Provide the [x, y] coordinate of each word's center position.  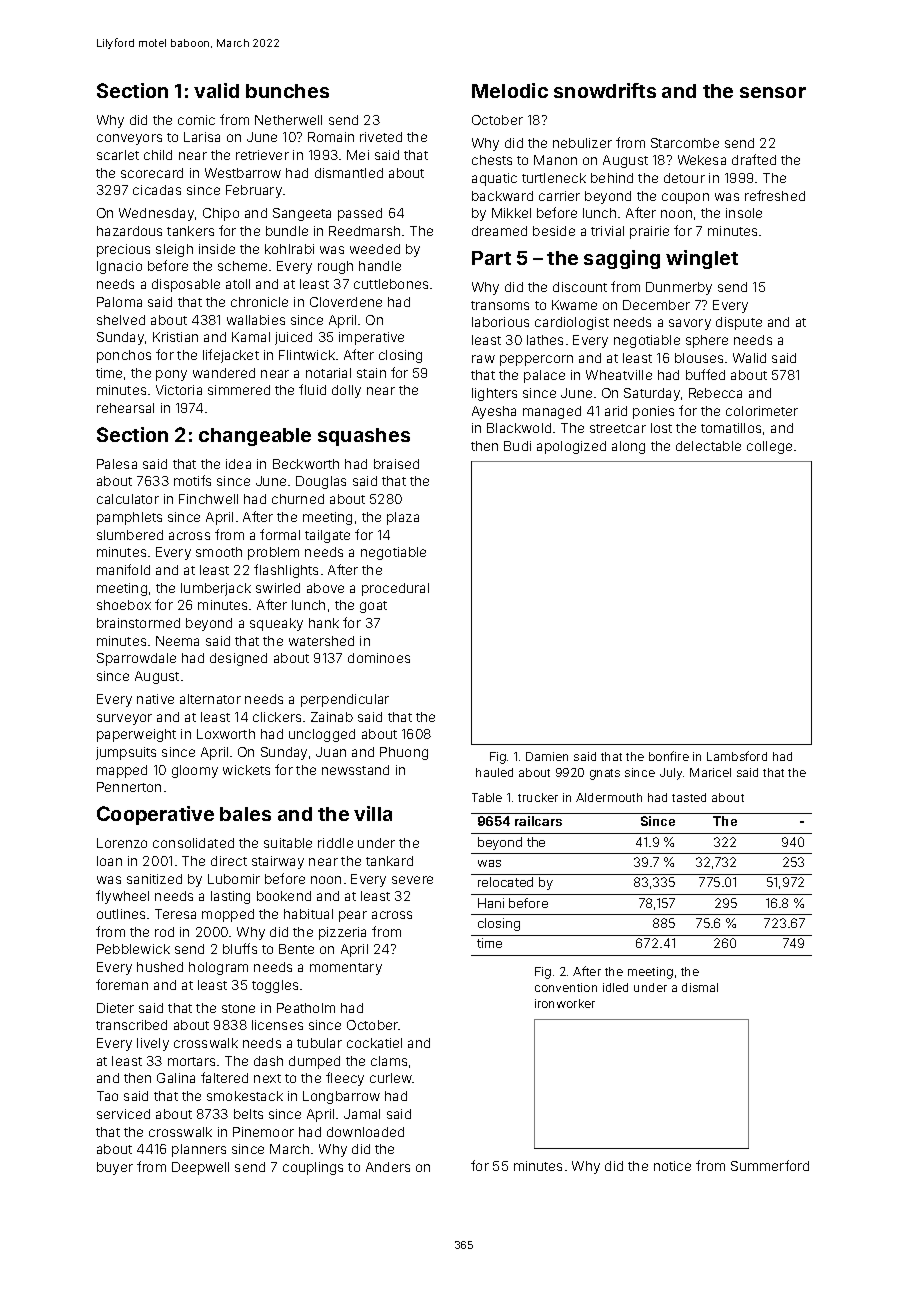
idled [615, 987]
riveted [381, 137]
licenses [277, 1025]
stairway [278, 862]
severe [412, 880]
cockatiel [374, 1043]
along [628, 447]
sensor [773, 92]
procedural [395, 589]
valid [216, 90]
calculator [128, 499]
